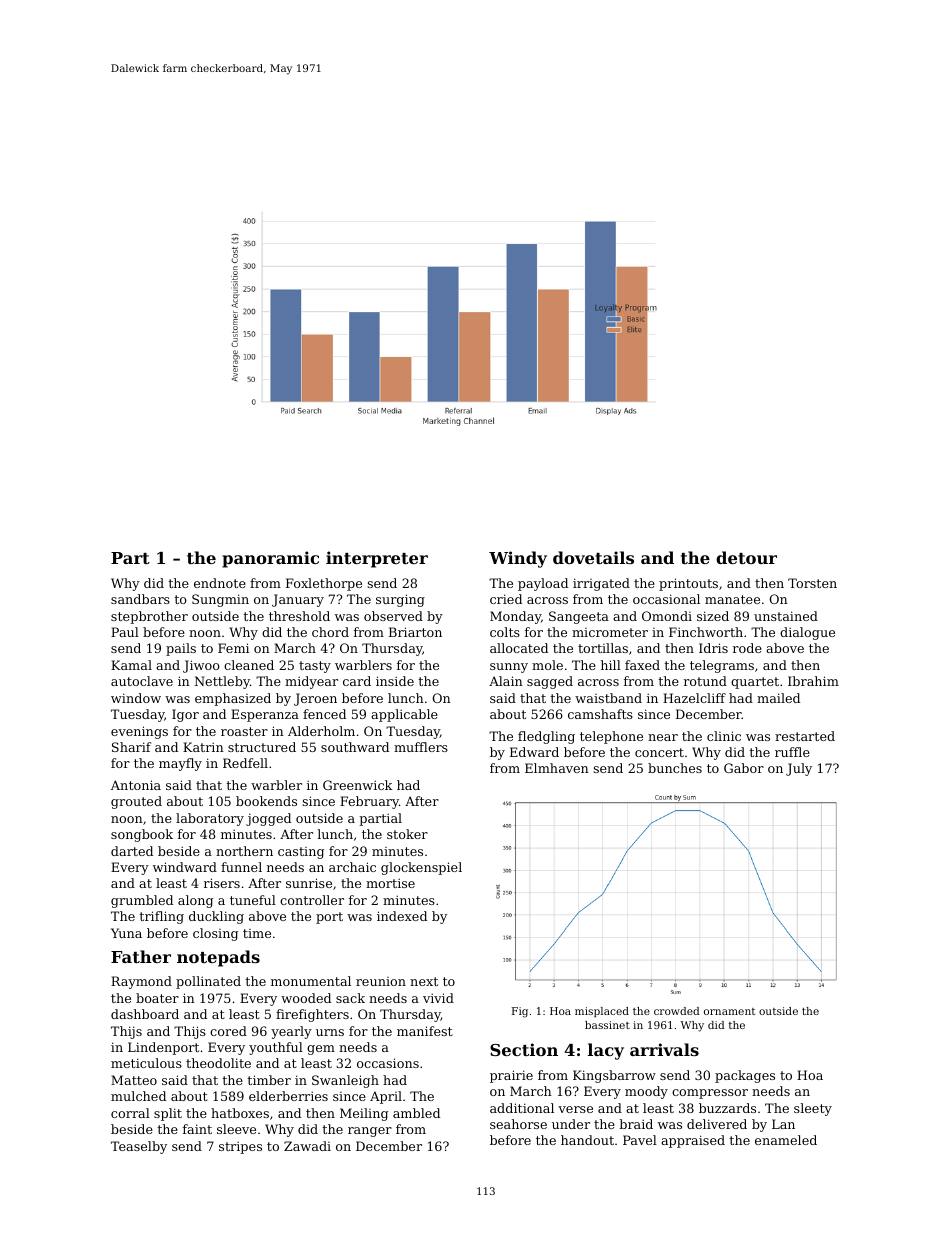 Image resolution: width=952 pixels, height=1233 pixels. What do you see at coordinates (180, 764) in the screenshot?
I see `mayfly` at bounding box center [180, 764].
